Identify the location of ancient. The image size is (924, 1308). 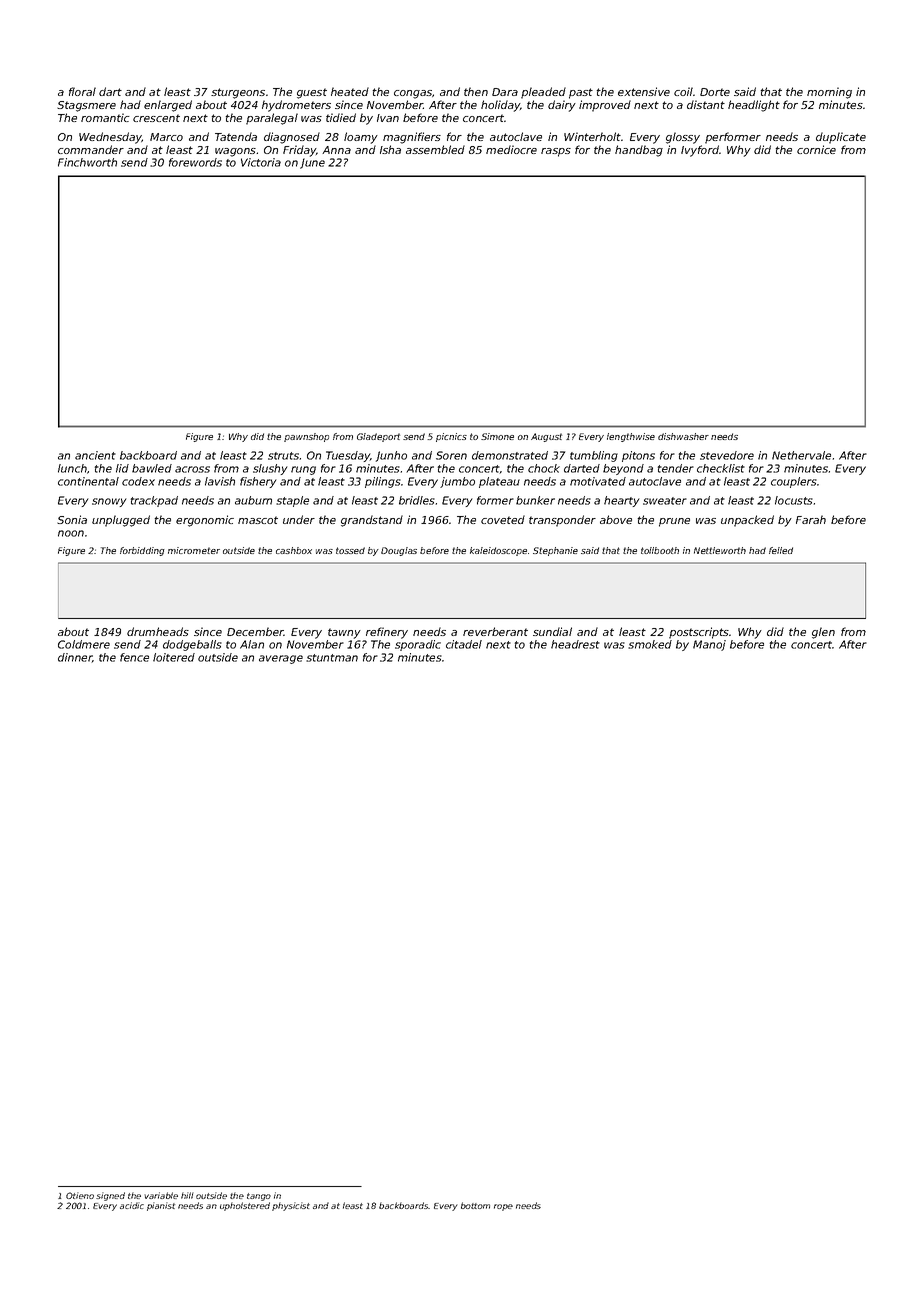
(95, 455).
